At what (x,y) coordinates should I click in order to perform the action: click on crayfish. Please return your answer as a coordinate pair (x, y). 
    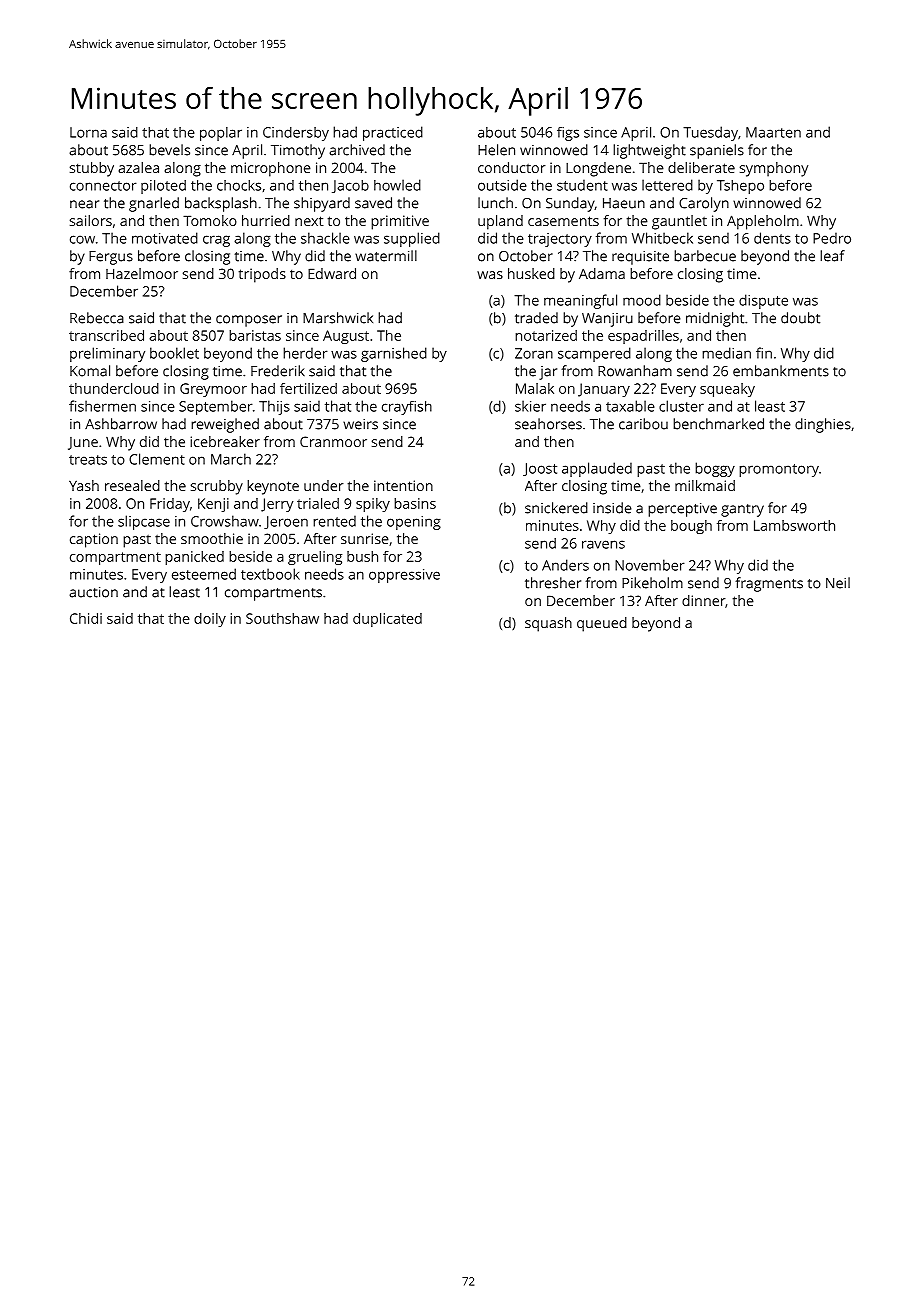
    Looking at the image, I should click on (407, 408).
